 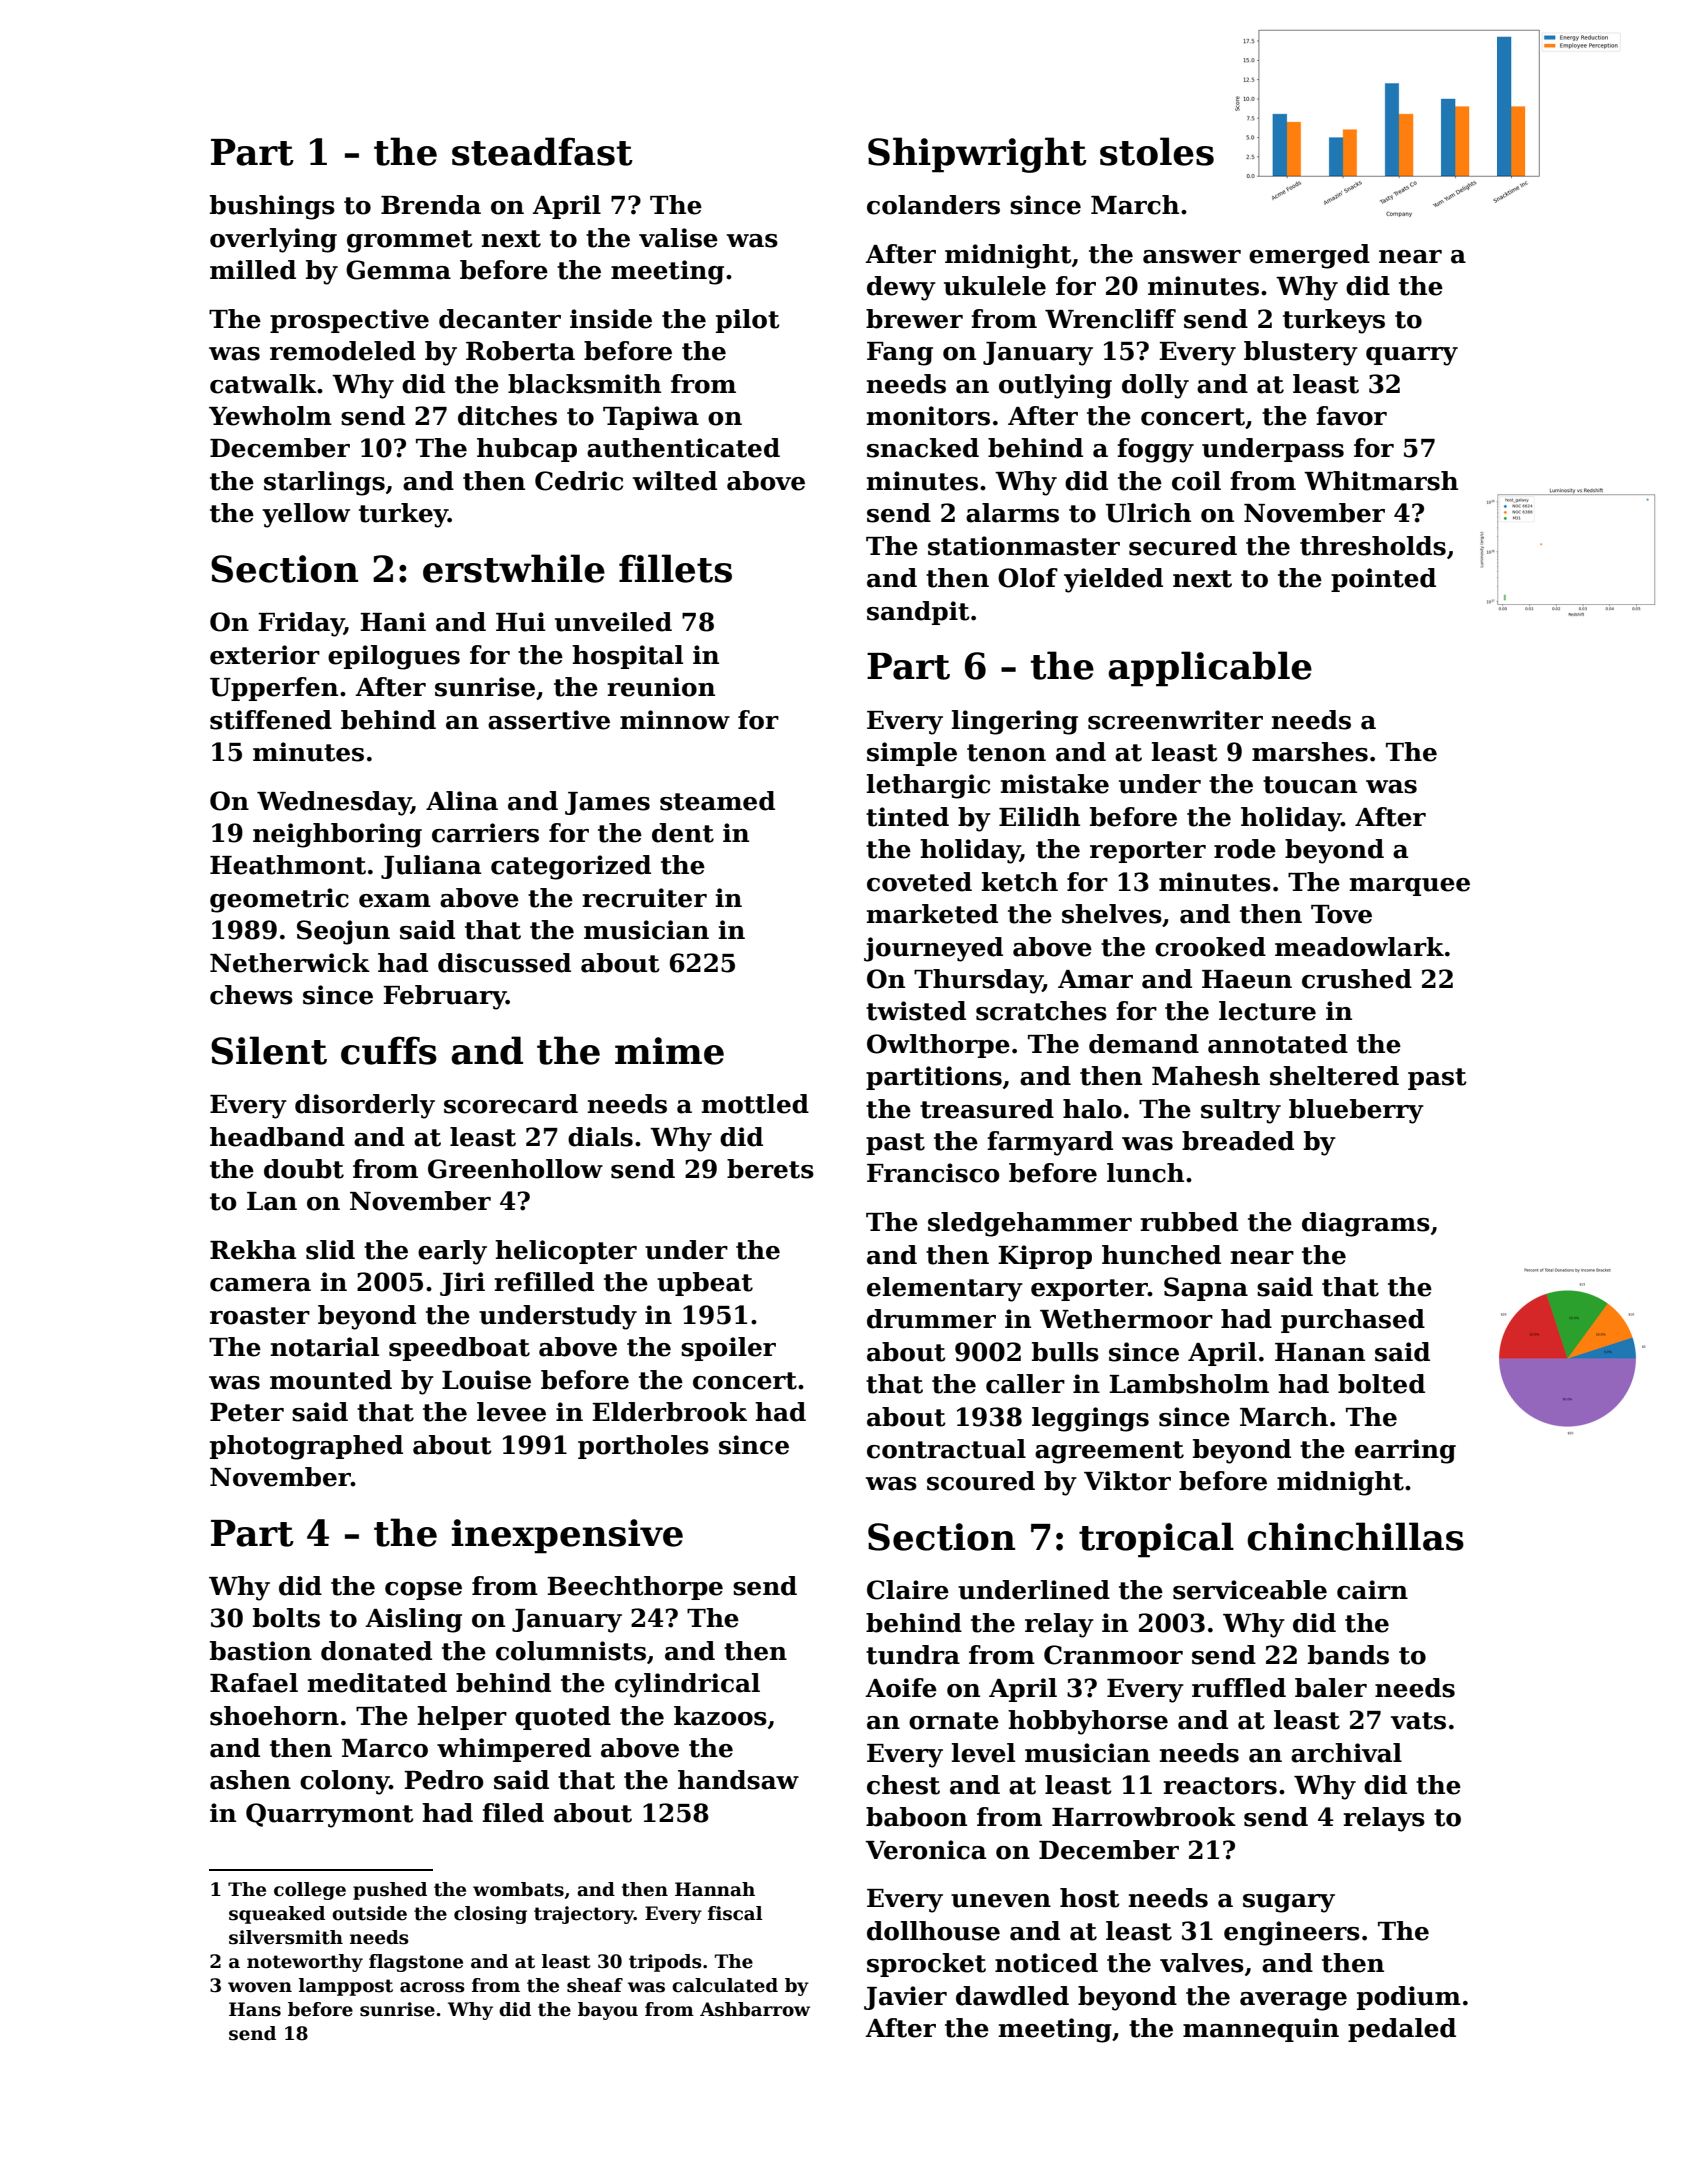 What do you see at coordinates (1238, 1141) in the image?
I see `breaded` at bounding box center [1238, 1141].
